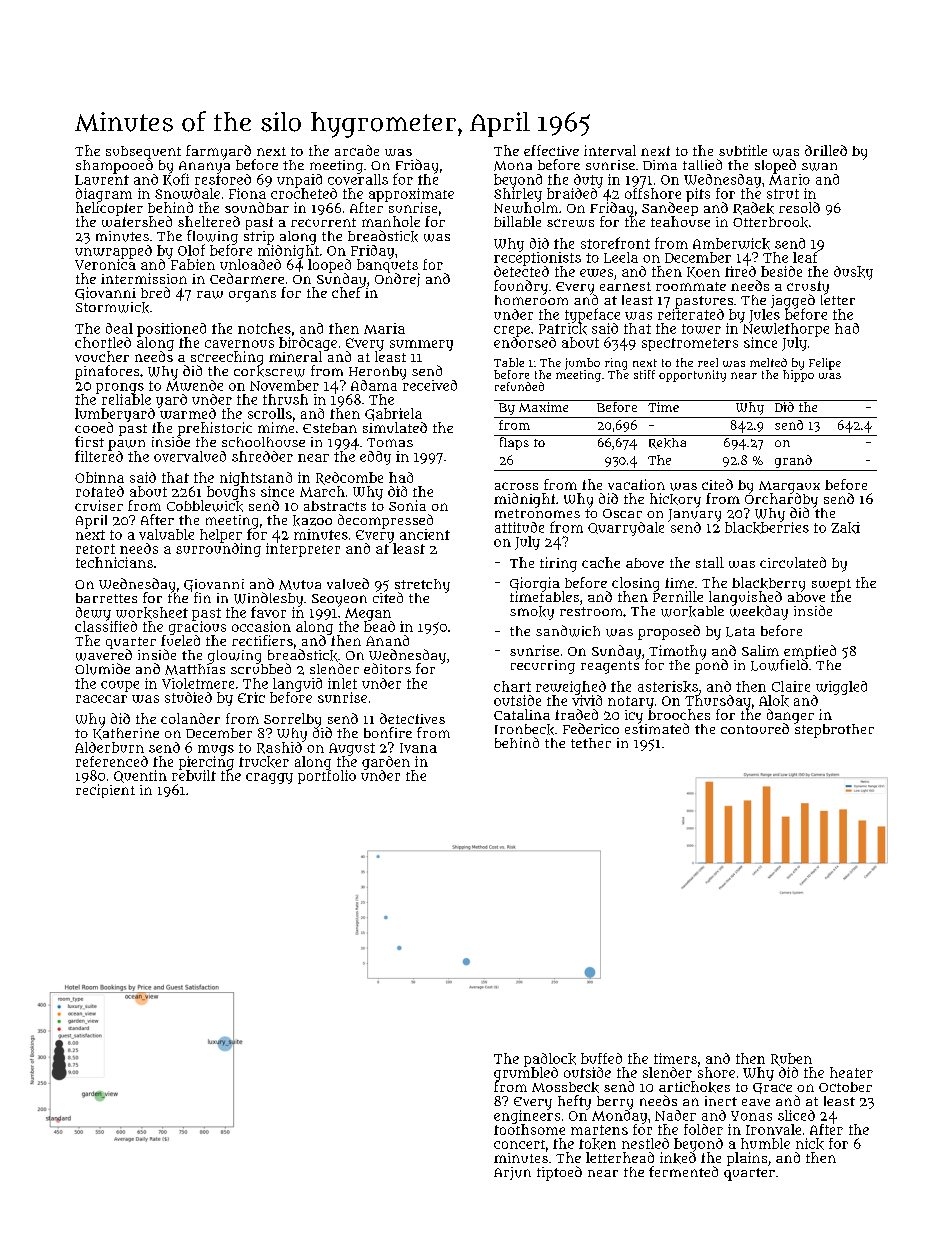 This image has width=952, height=1233. I want to click on Newlethorpe, so click(786, 330).
